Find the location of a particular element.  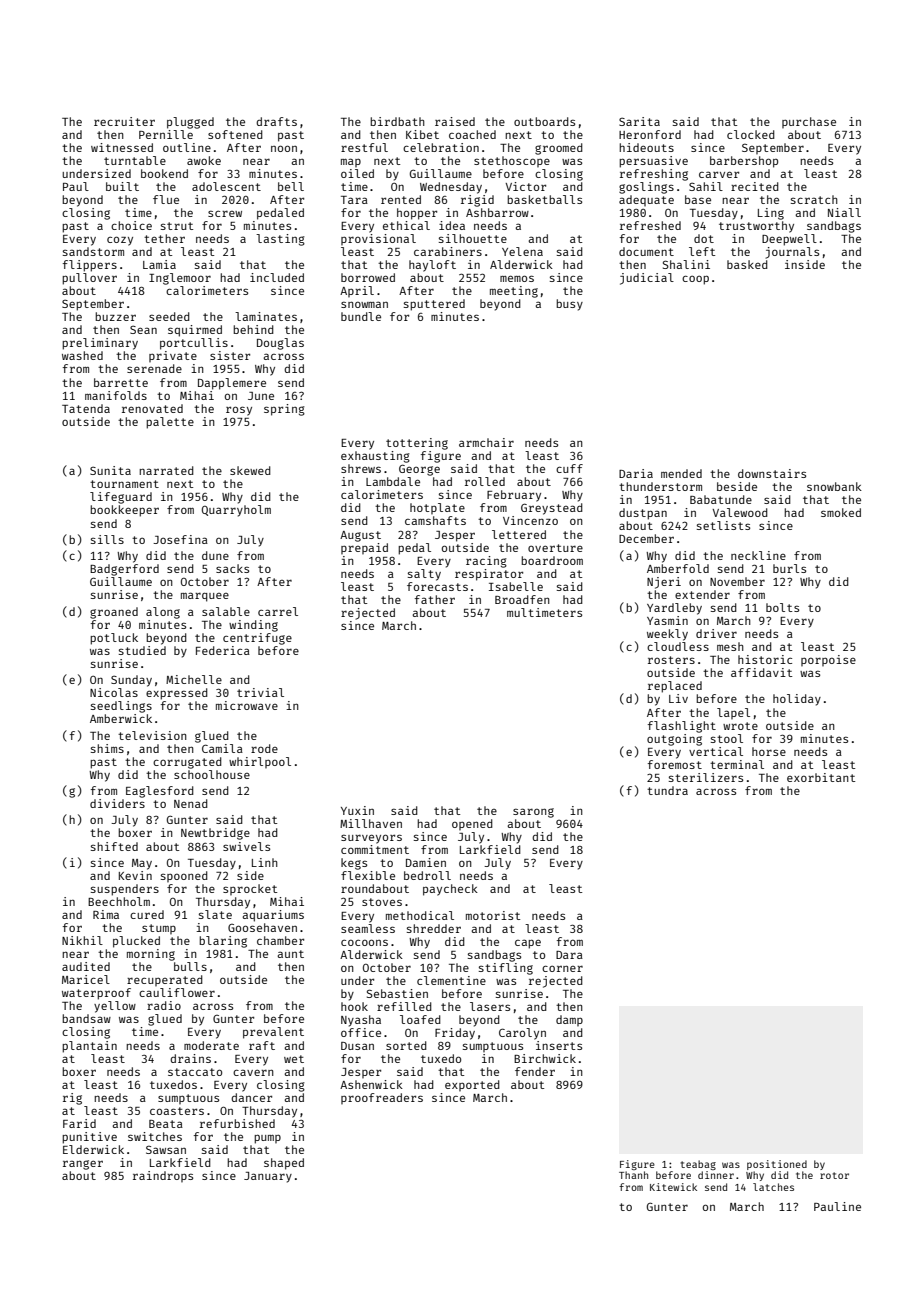

softened is located at coordinates (235, 134).
